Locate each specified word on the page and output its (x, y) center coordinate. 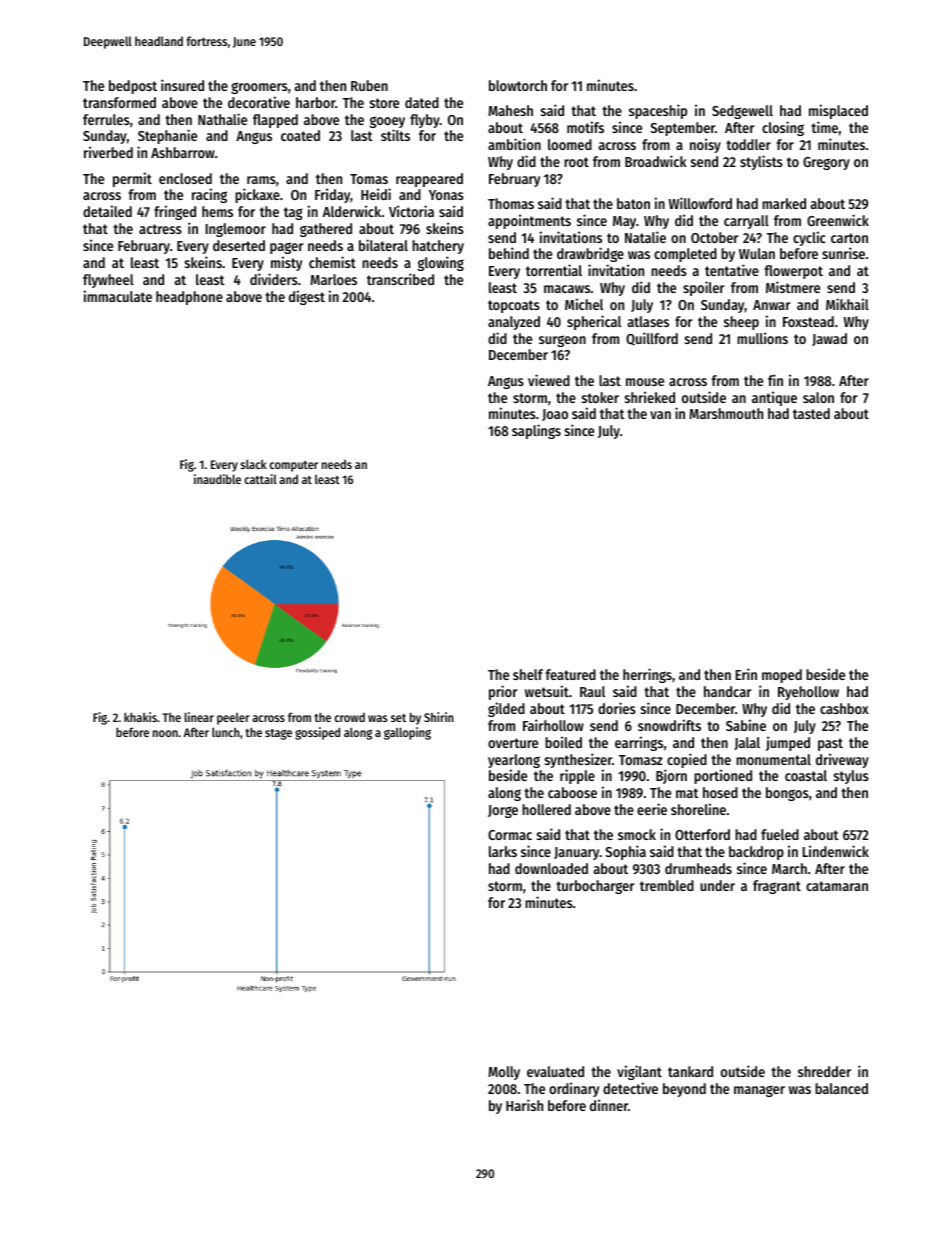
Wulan (757, 253)
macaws (567, 289)
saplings (536, 431)
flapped (275, 121)
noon (165, 733)
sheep (741, 323)
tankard (690, 1071)
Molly (504, 1073)
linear (199, 717)
